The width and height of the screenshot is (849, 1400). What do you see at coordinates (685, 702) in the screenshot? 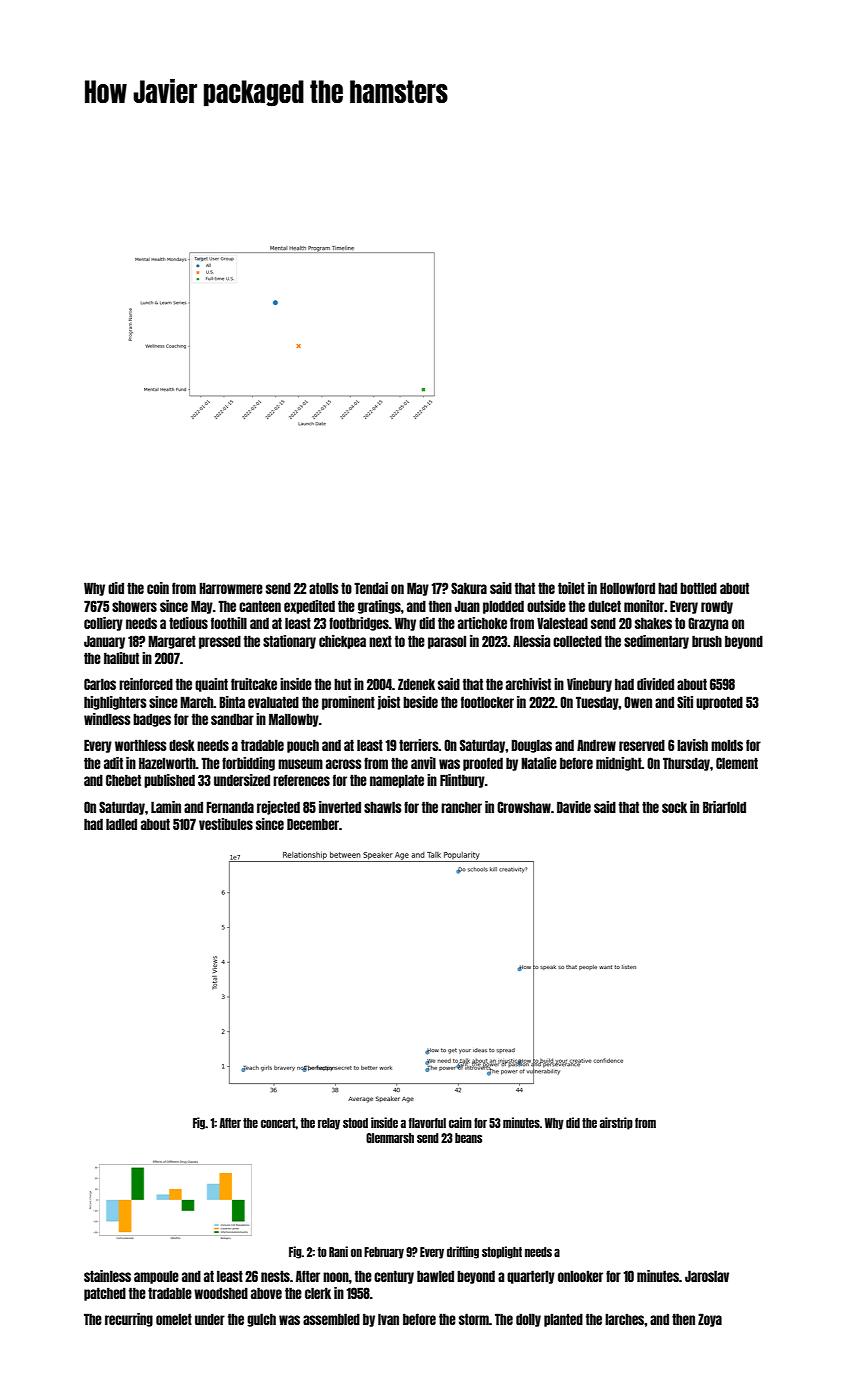
I see `Siti` at bounding box center [685, 702].
